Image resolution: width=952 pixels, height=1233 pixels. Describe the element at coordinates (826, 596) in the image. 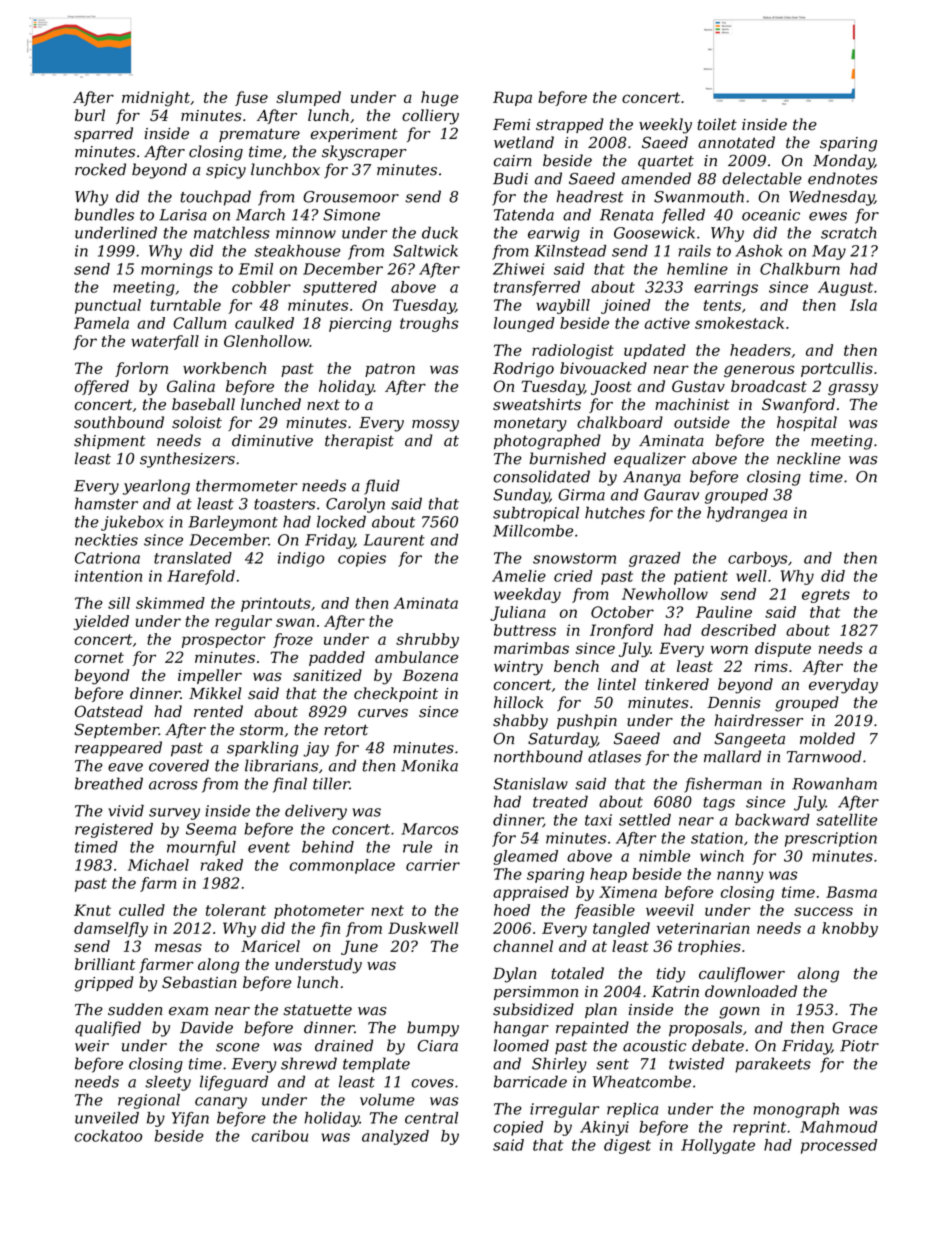

I see `egrets` at that location.
